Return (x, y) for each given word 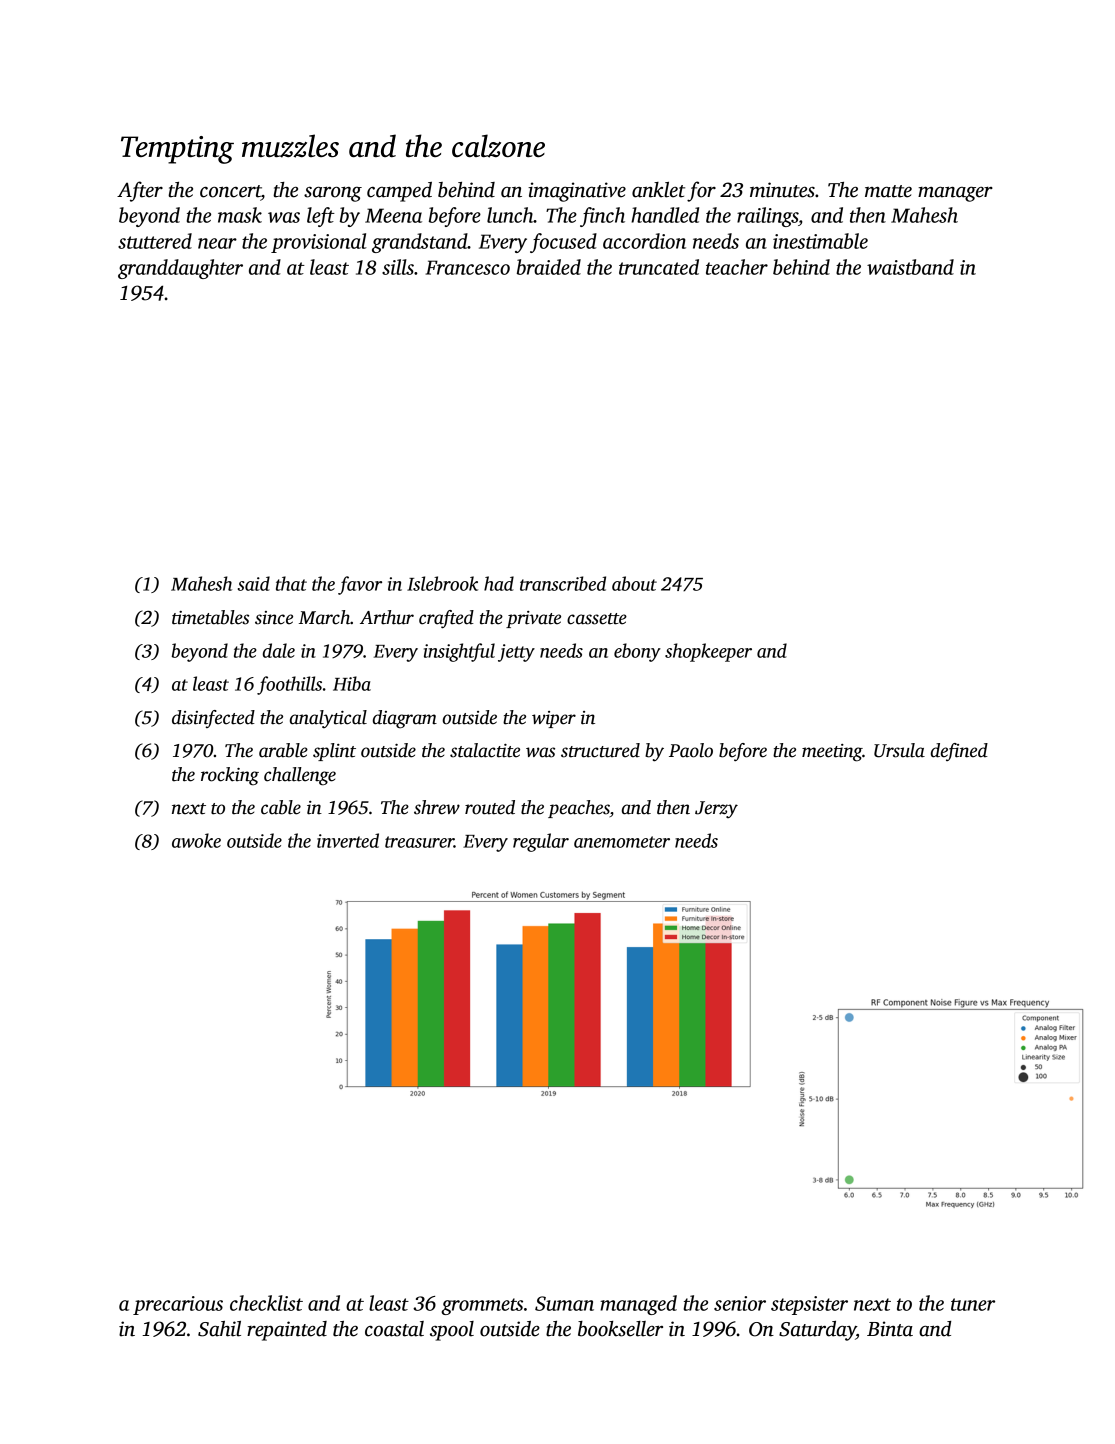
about (634, 583)
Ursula (899, 750)
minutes (782, 190)
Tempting (177, 150)
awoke (196, 840)
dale (279, 650)
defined (959, 752)
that (291, 583)
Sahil (219, 1329)
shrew (437, 807)
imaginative (577, 192)
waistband (910, 267)
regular (541, 842)
